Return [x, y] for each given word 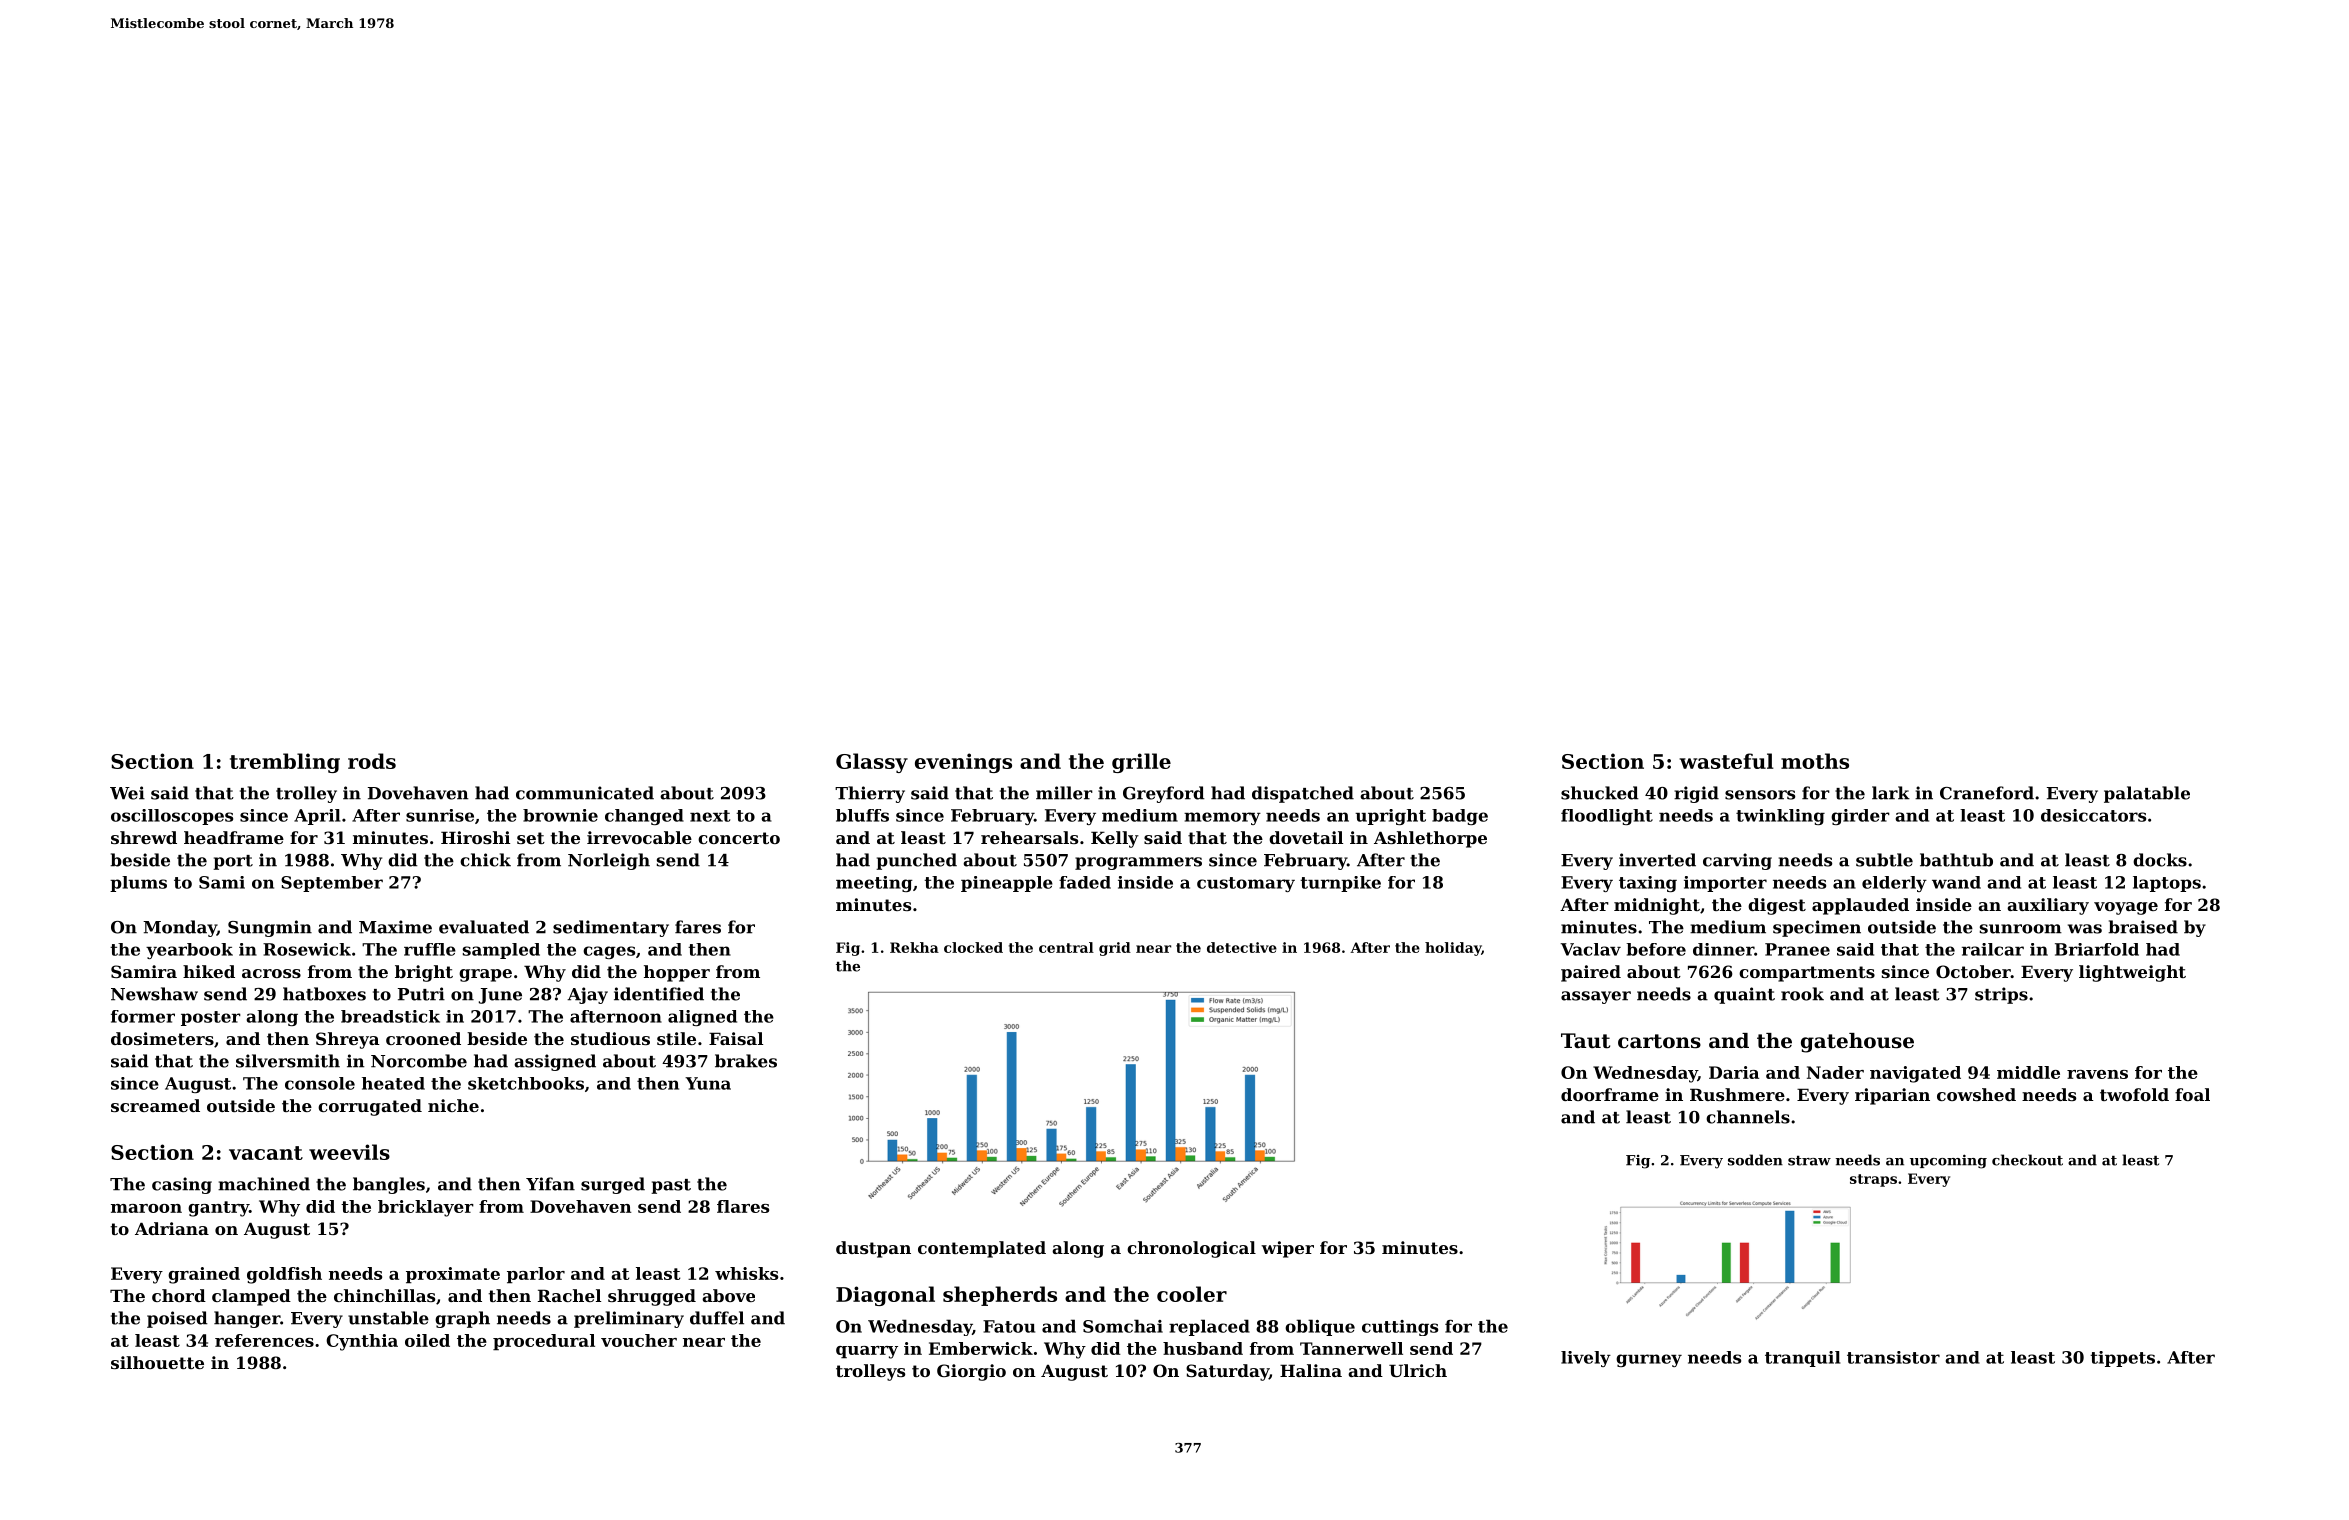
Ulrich [1418, 1370]
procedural [544, 1342]
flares [743, 1206]
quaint [1744, 995]
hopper [677, 973]
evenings [963, 763]
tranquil [1802, 1359]
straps [1873, 1180]
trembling [285, 763]
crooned [423, 1038]
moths [1815, 761]
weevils [349, 1152]
